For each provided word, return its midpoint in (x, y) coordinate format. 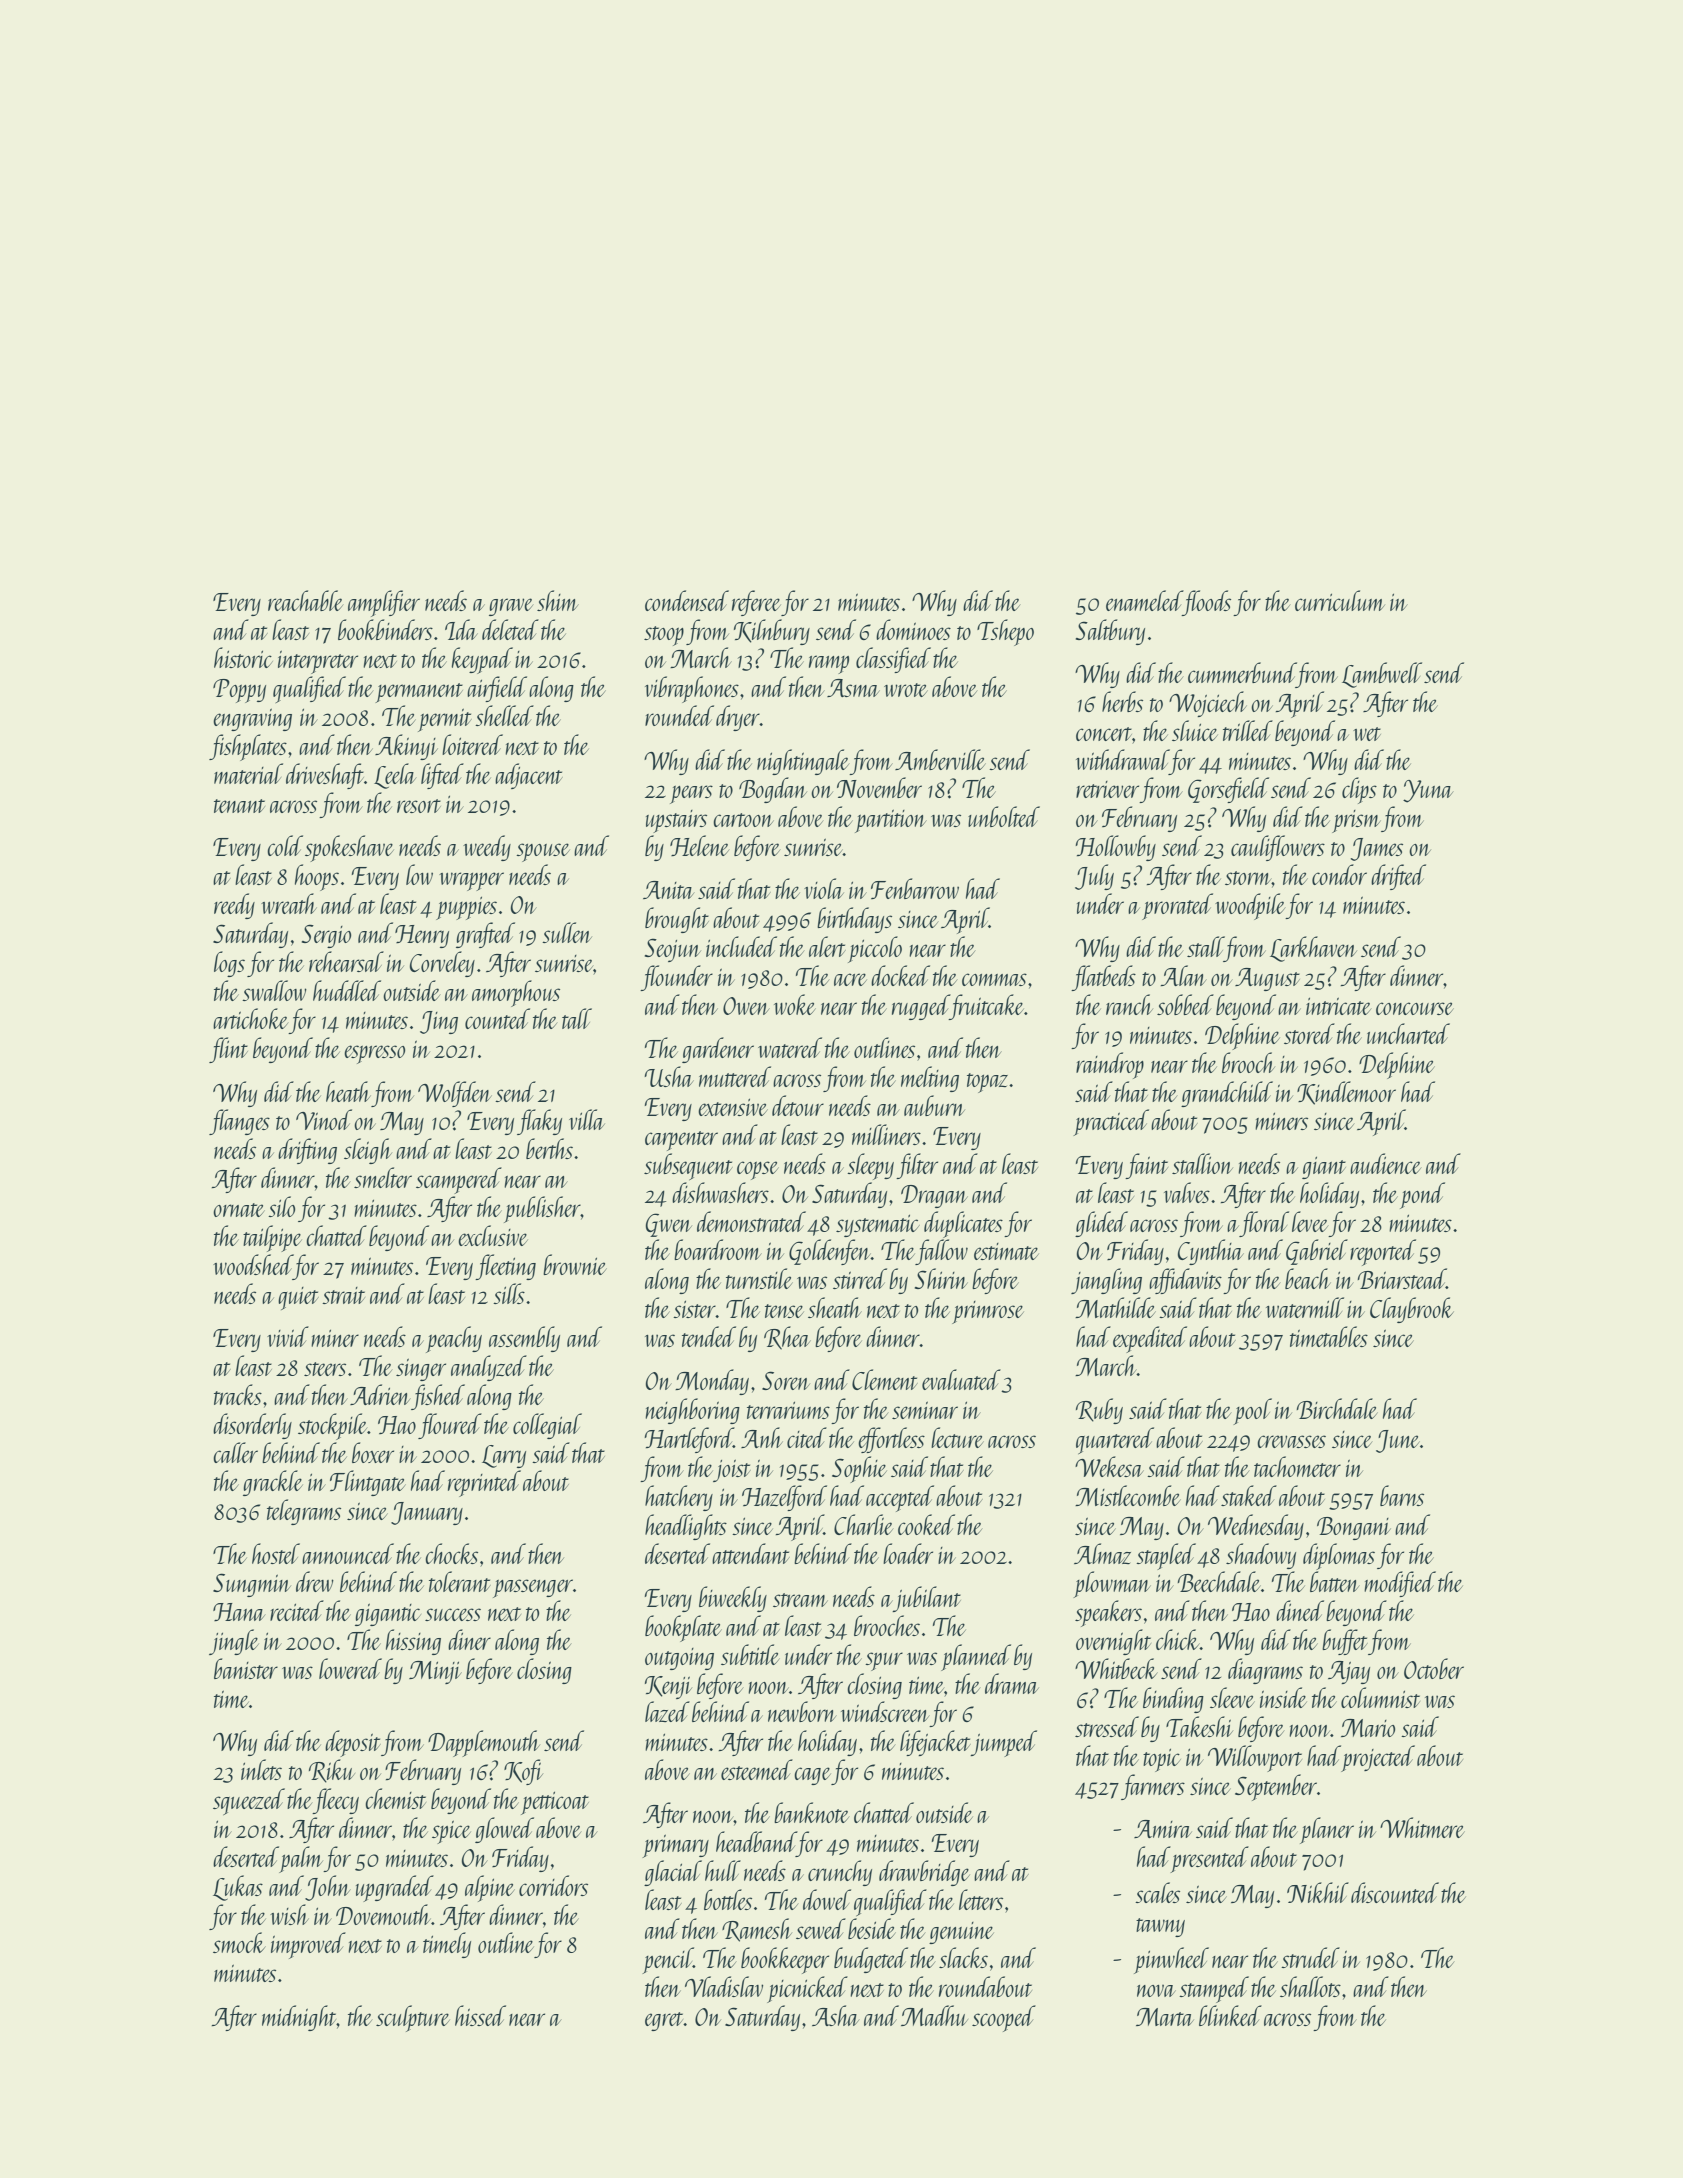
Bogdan (773, 790)
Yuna (1428, 791)
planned (976, 1657)
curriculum (1340, 600)
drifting (307, 1151)
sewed (821, 1928)
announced (348, 1553)
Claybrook (1412, 1310)
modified (1400, 1584)
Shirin (941, 1278)
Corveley (442, 964)
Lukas (238, 1888)
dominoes (913, 629)
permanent (419, 693)
